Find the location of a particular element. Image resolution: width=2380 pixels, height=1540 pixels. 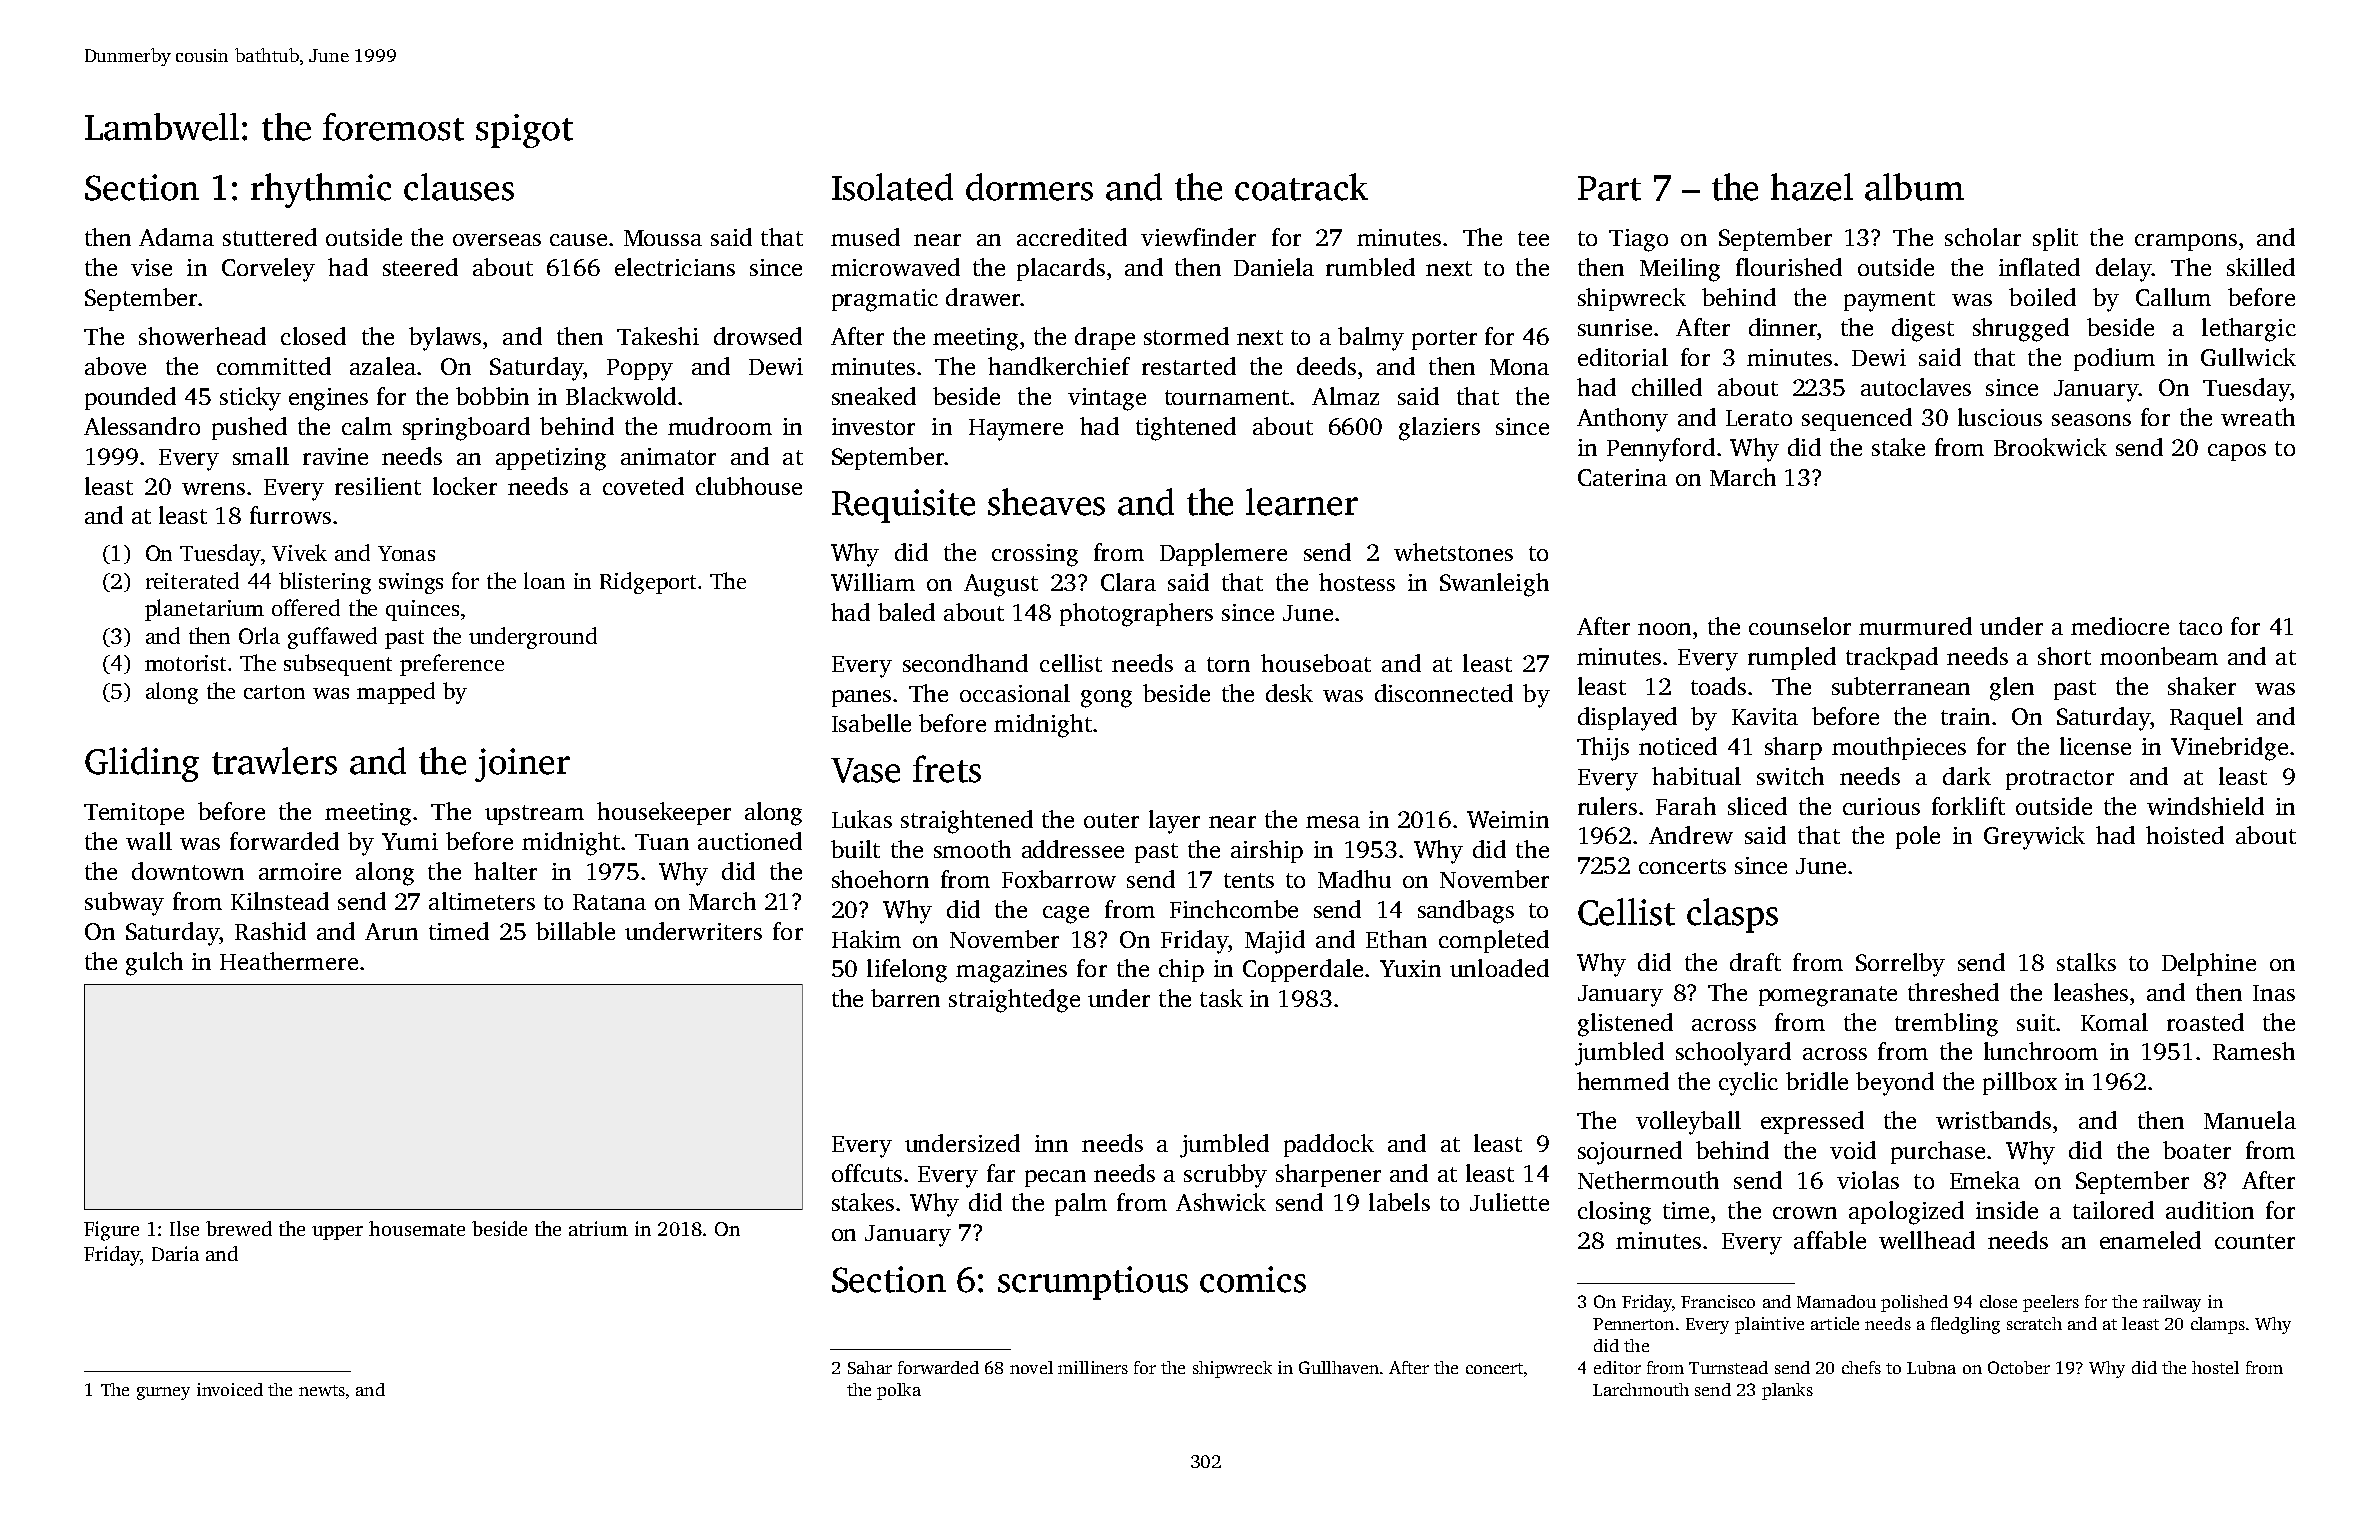

Part is located at coordinates (1609, 188).
